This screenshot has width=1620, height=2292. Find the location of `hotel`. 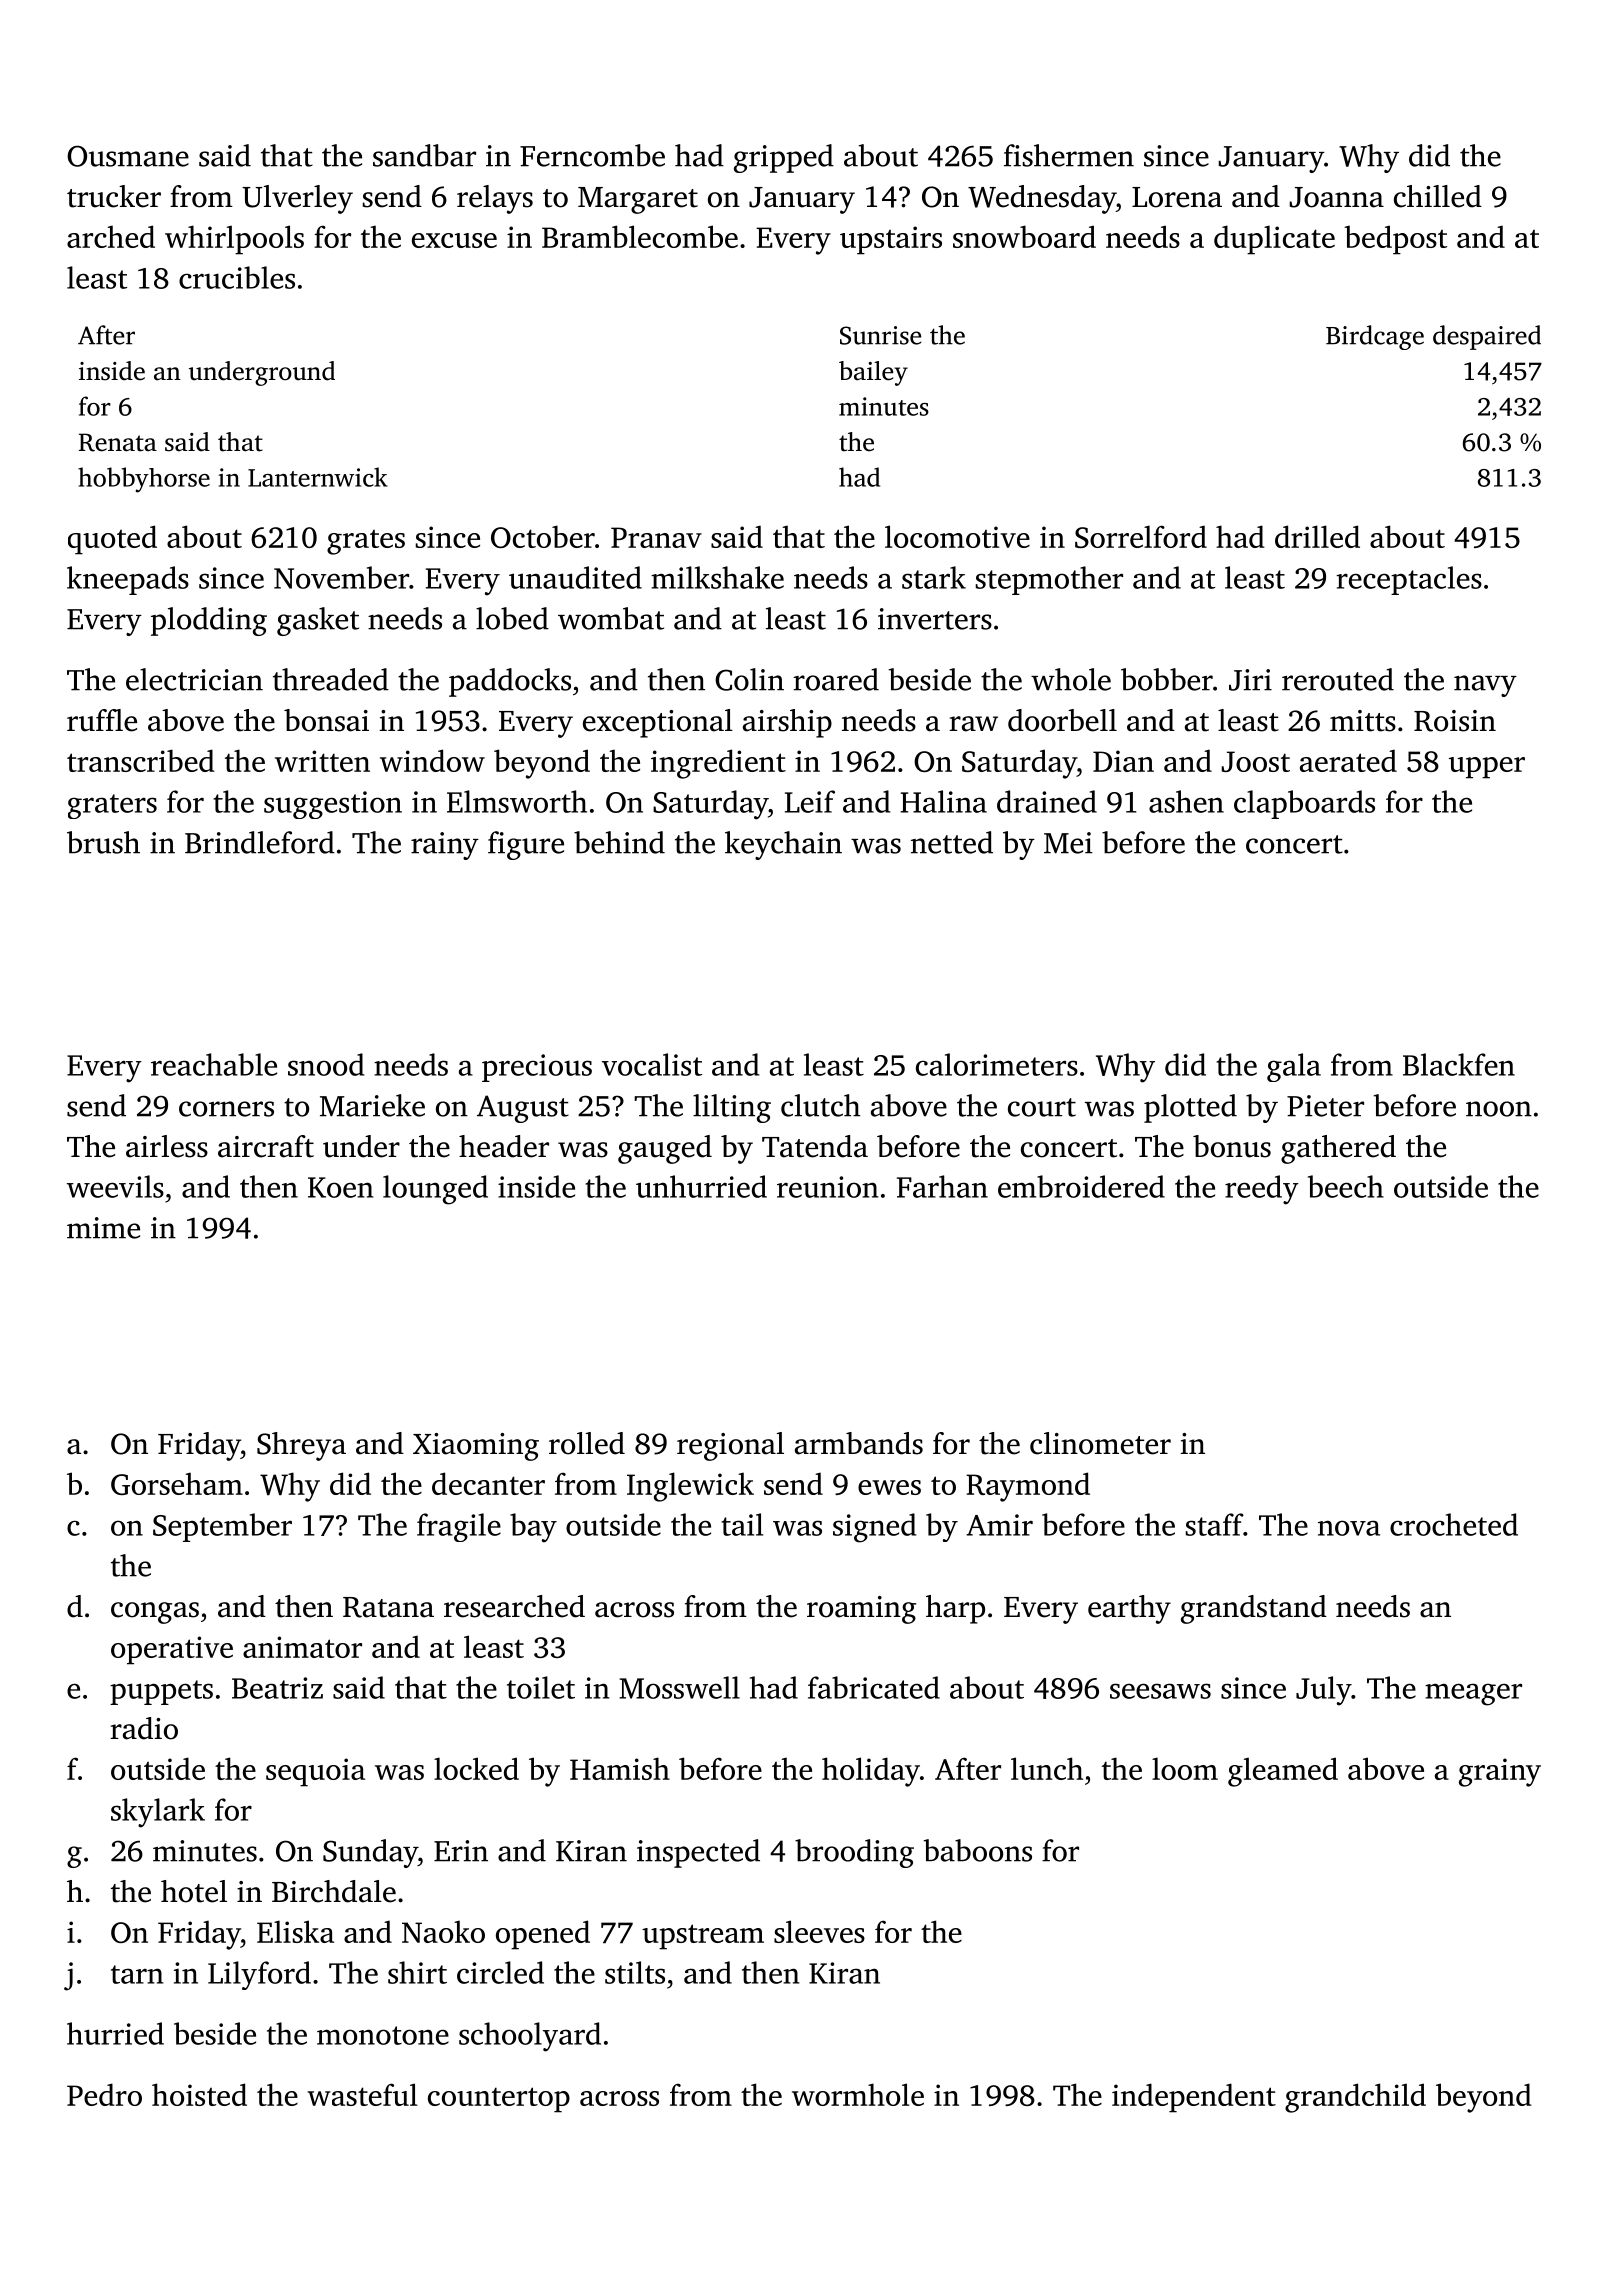

hotel is located at coordinates (194, 1891).
